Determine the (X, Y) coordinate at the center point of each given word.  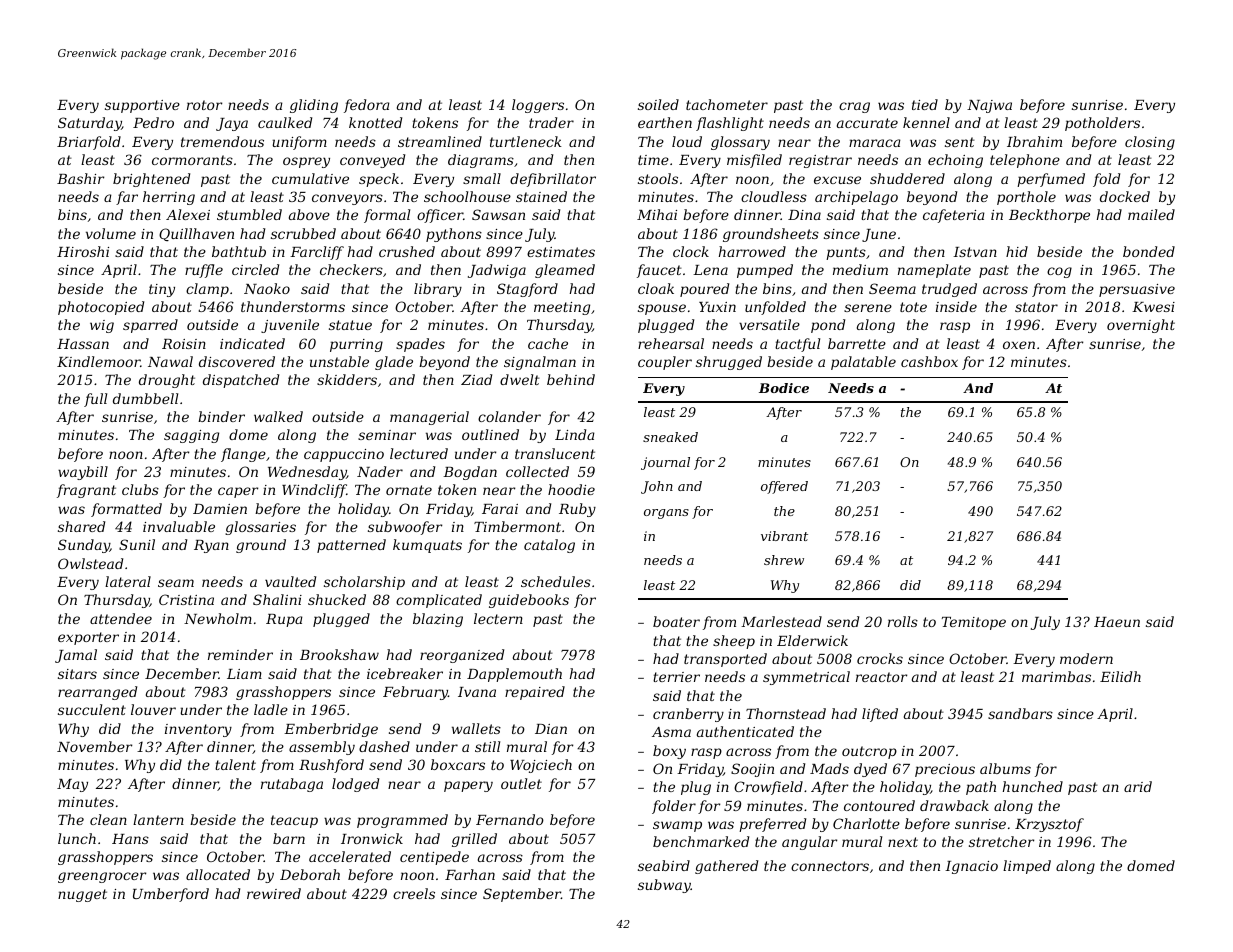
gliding (314, 106)
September (522, 895)
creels (414, 893)
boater (676, 621)
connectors (830, 866)
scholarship (364, 583)
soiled (658, 104)
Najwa (989, 106)
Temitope (974, 623)
